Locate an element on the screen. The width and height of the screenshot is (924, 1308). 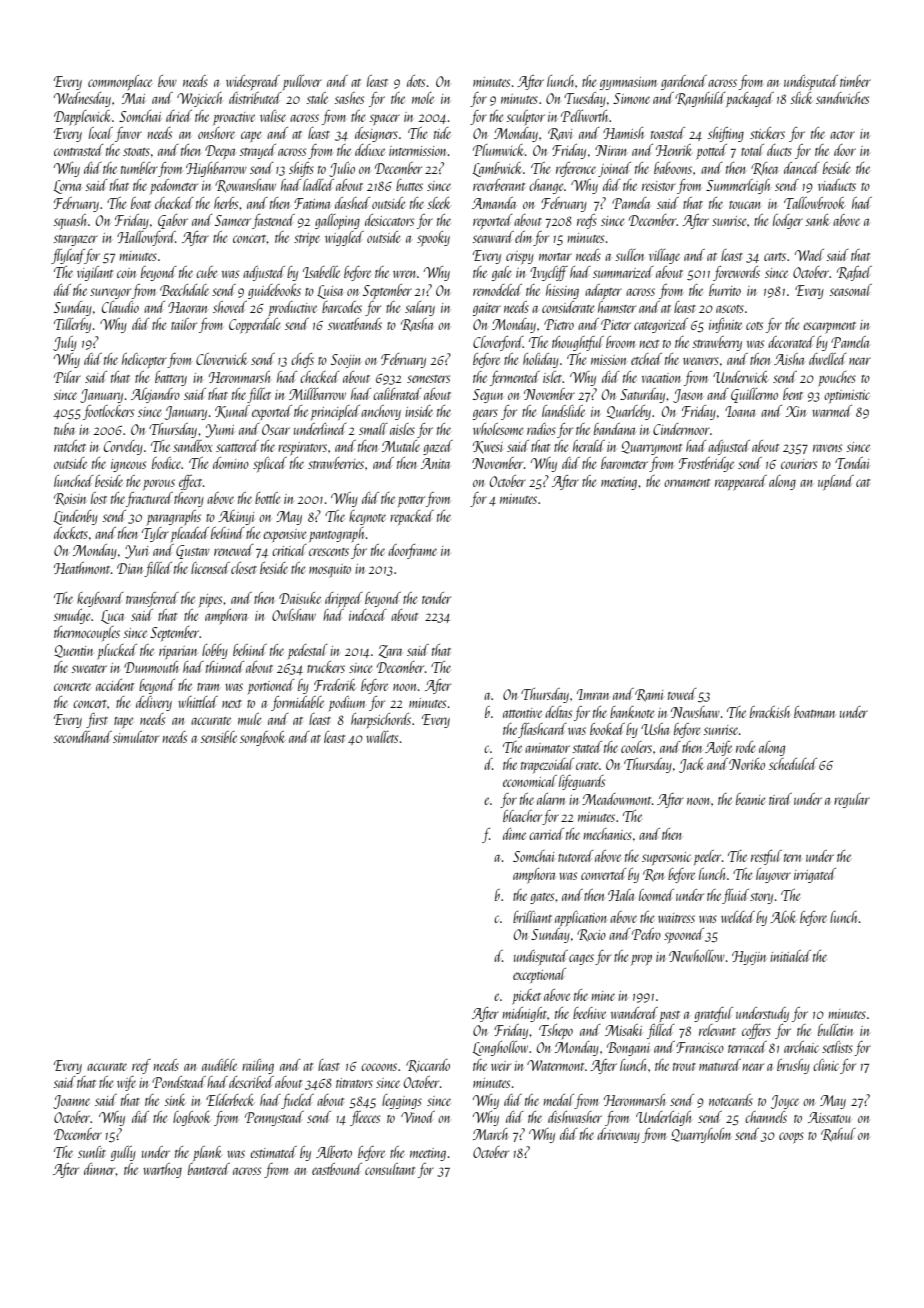
keynote is located at coordinates (367, 517).
